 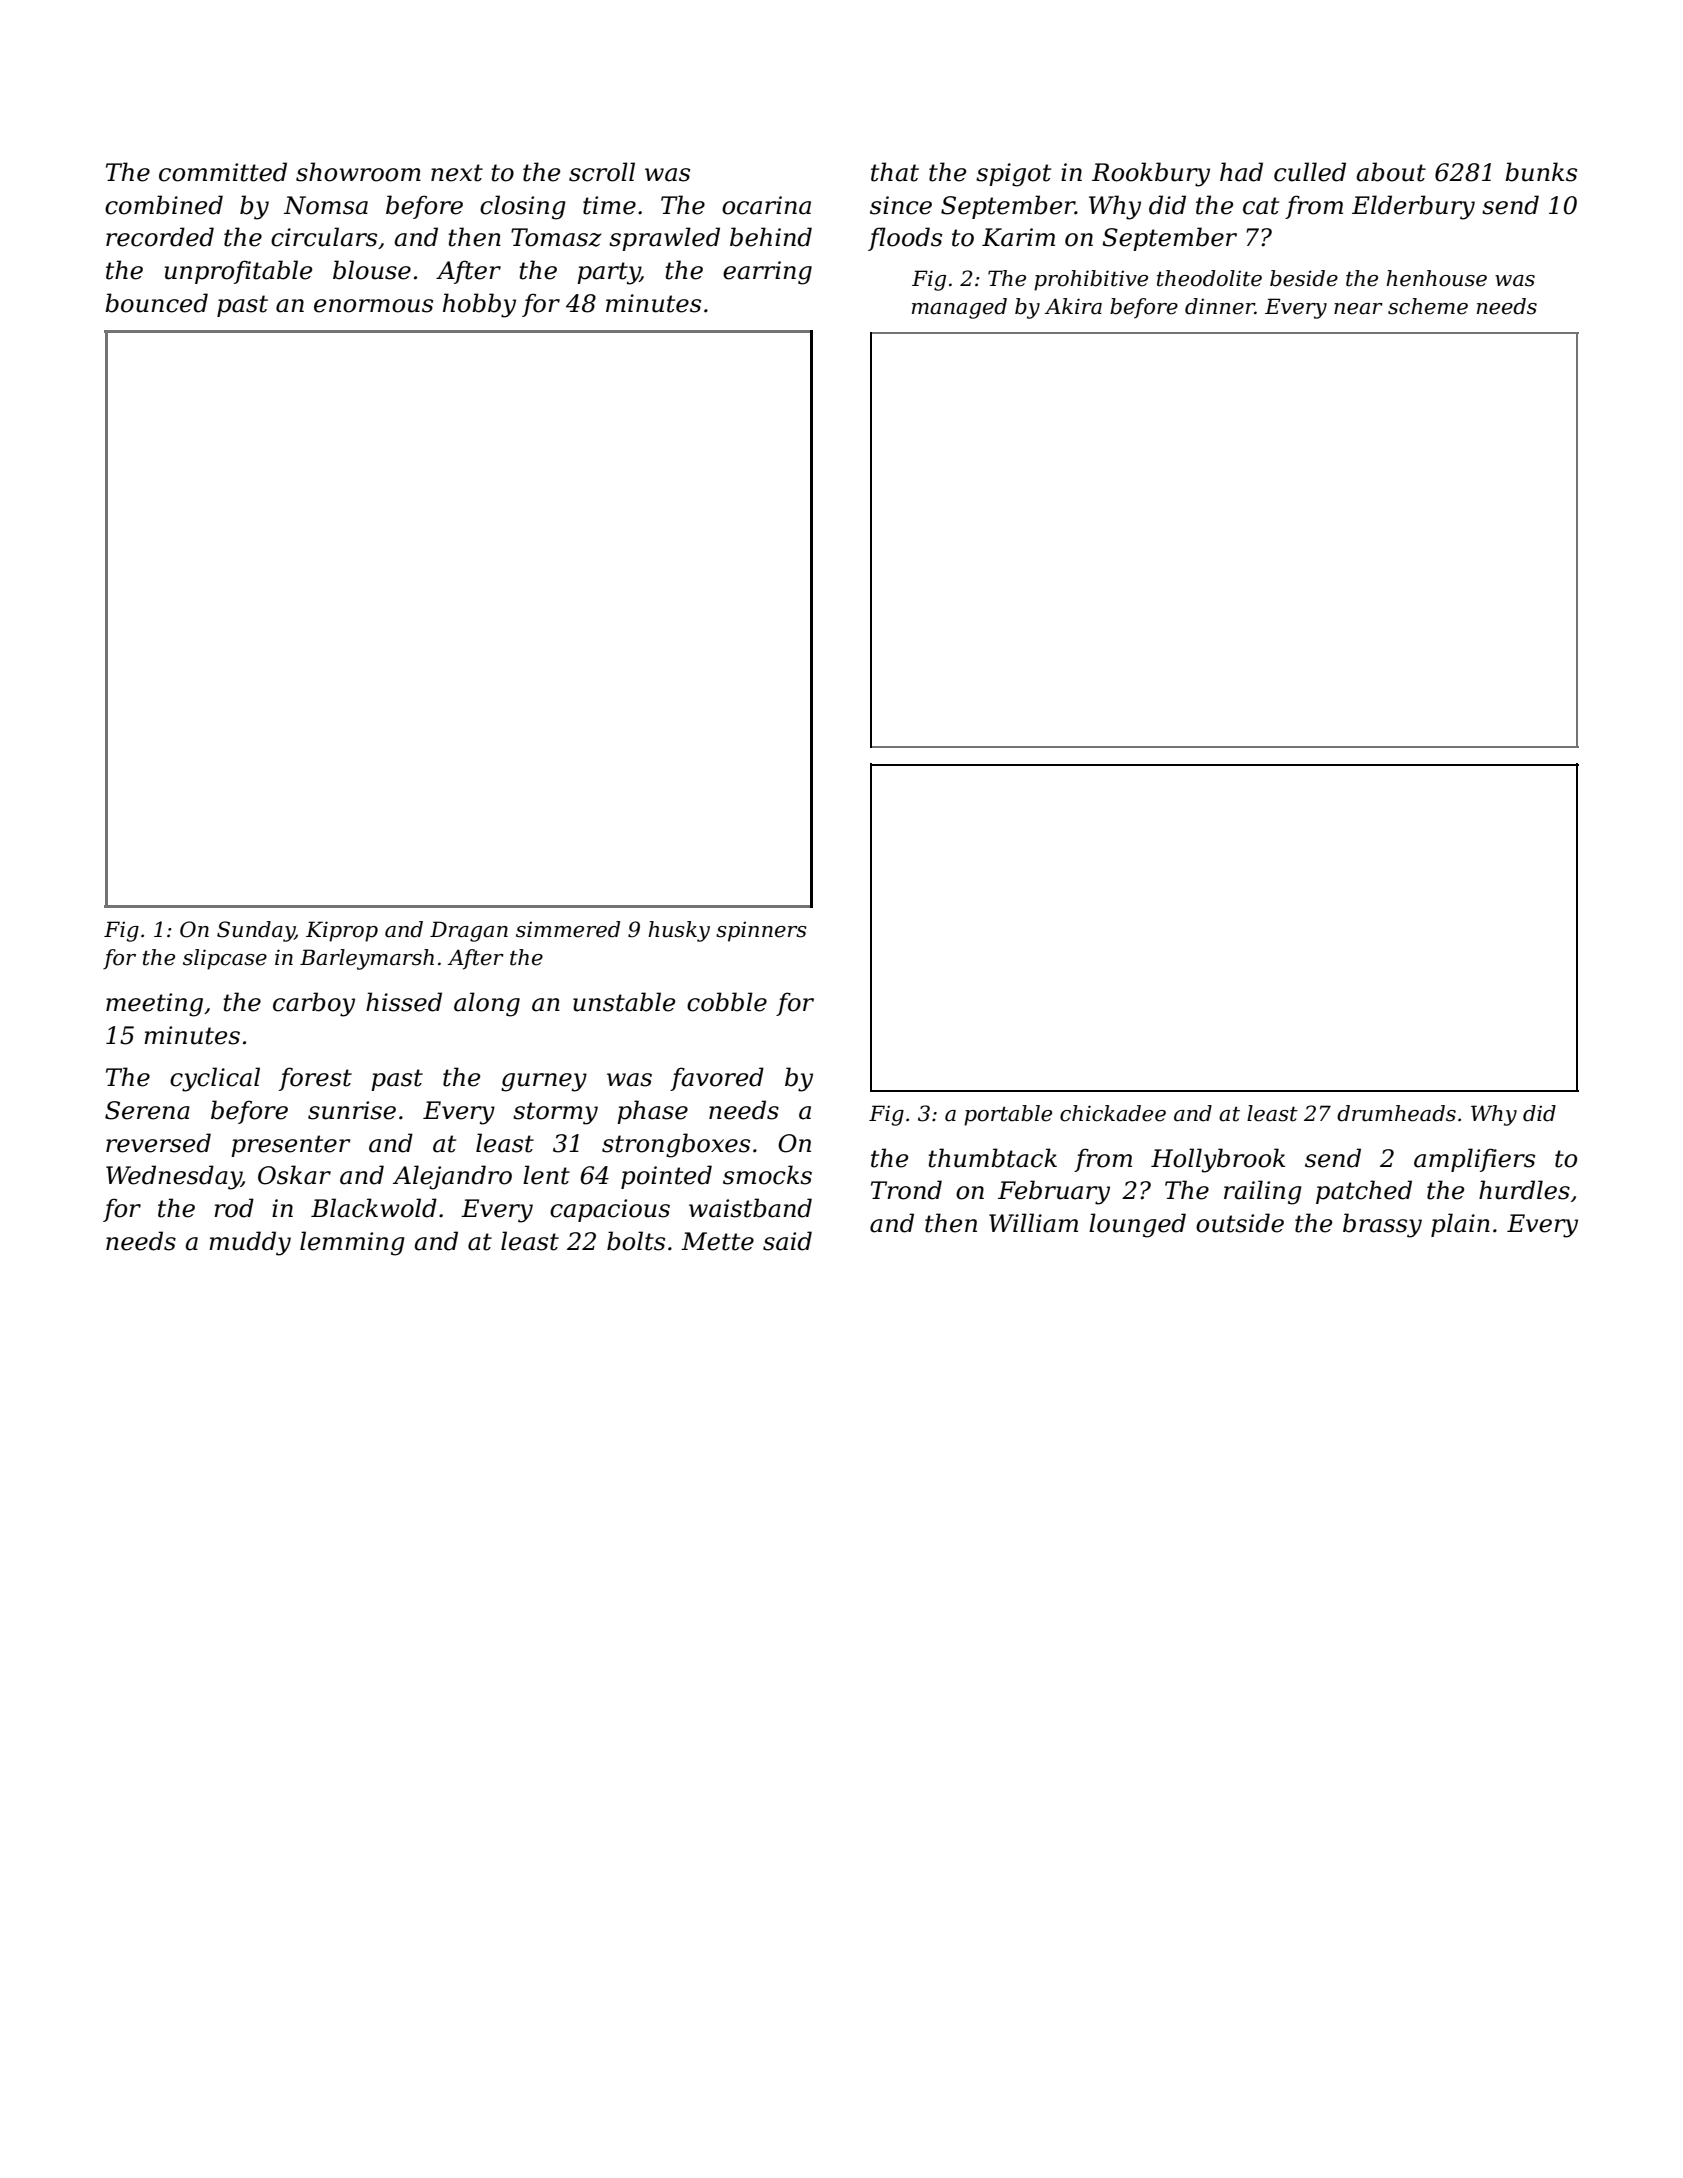 What do you see at coordinates (1310, 172) in the image?
I see `culled` at bounding box center [1310, 172].
